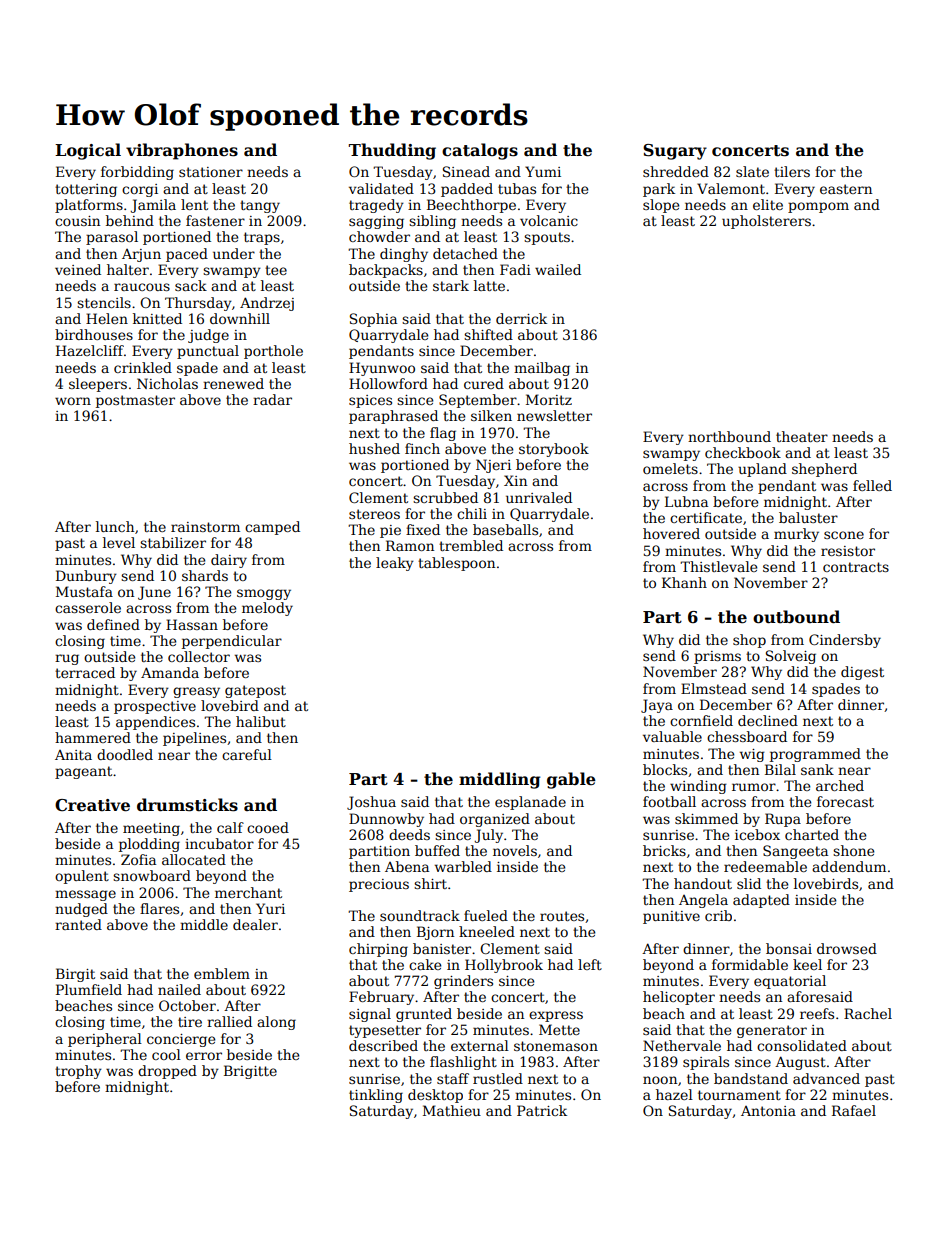  Describe the element at coordinates (872, 485) in the document. I see `felled` at that location.
